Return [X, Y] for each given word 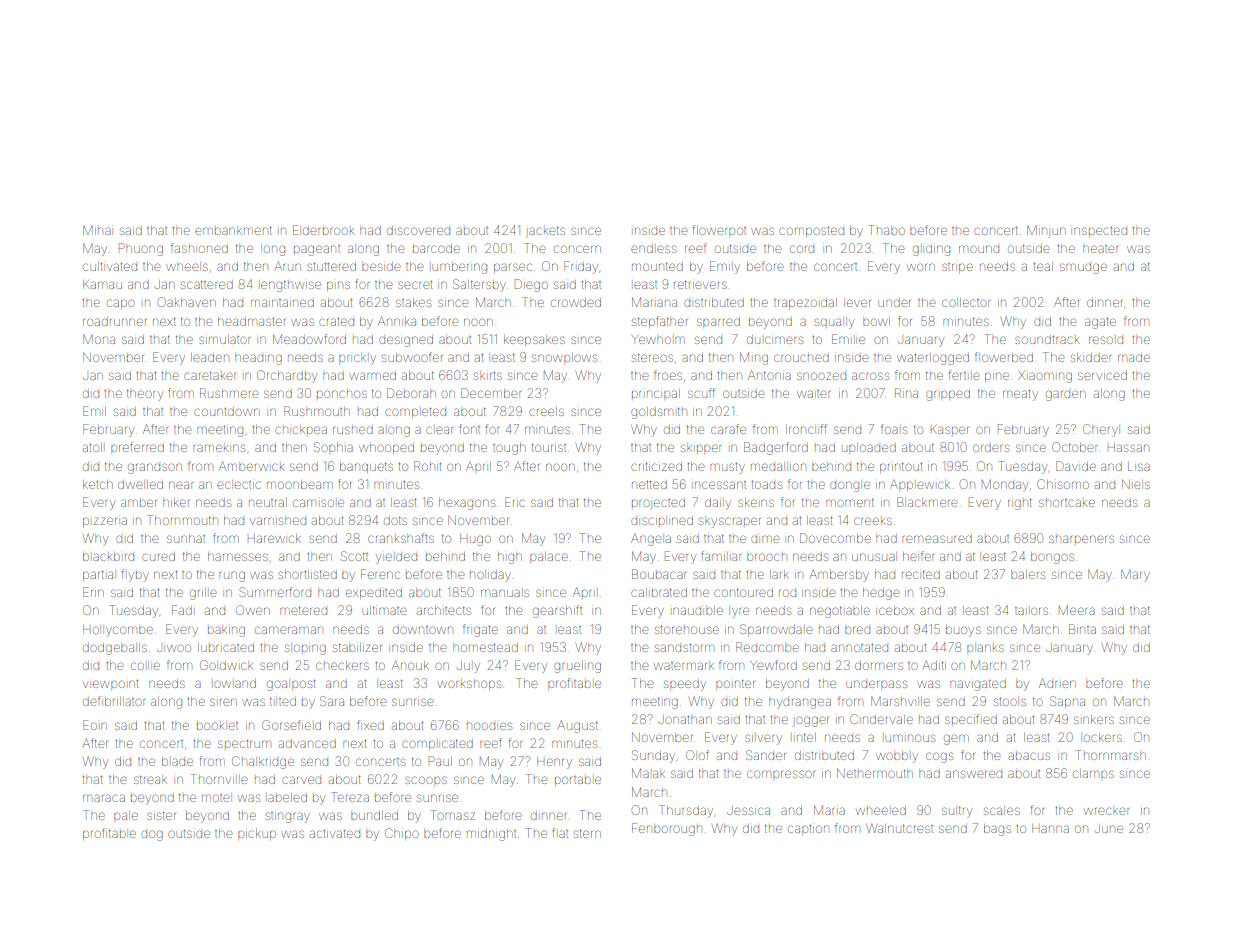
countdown [227, 412]
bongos [1052, 558]
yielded [396, 558]
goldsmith [659, 413]
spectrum [244, 744]
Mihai [97, 230]
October [1074, 447]
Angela [651, 540]
